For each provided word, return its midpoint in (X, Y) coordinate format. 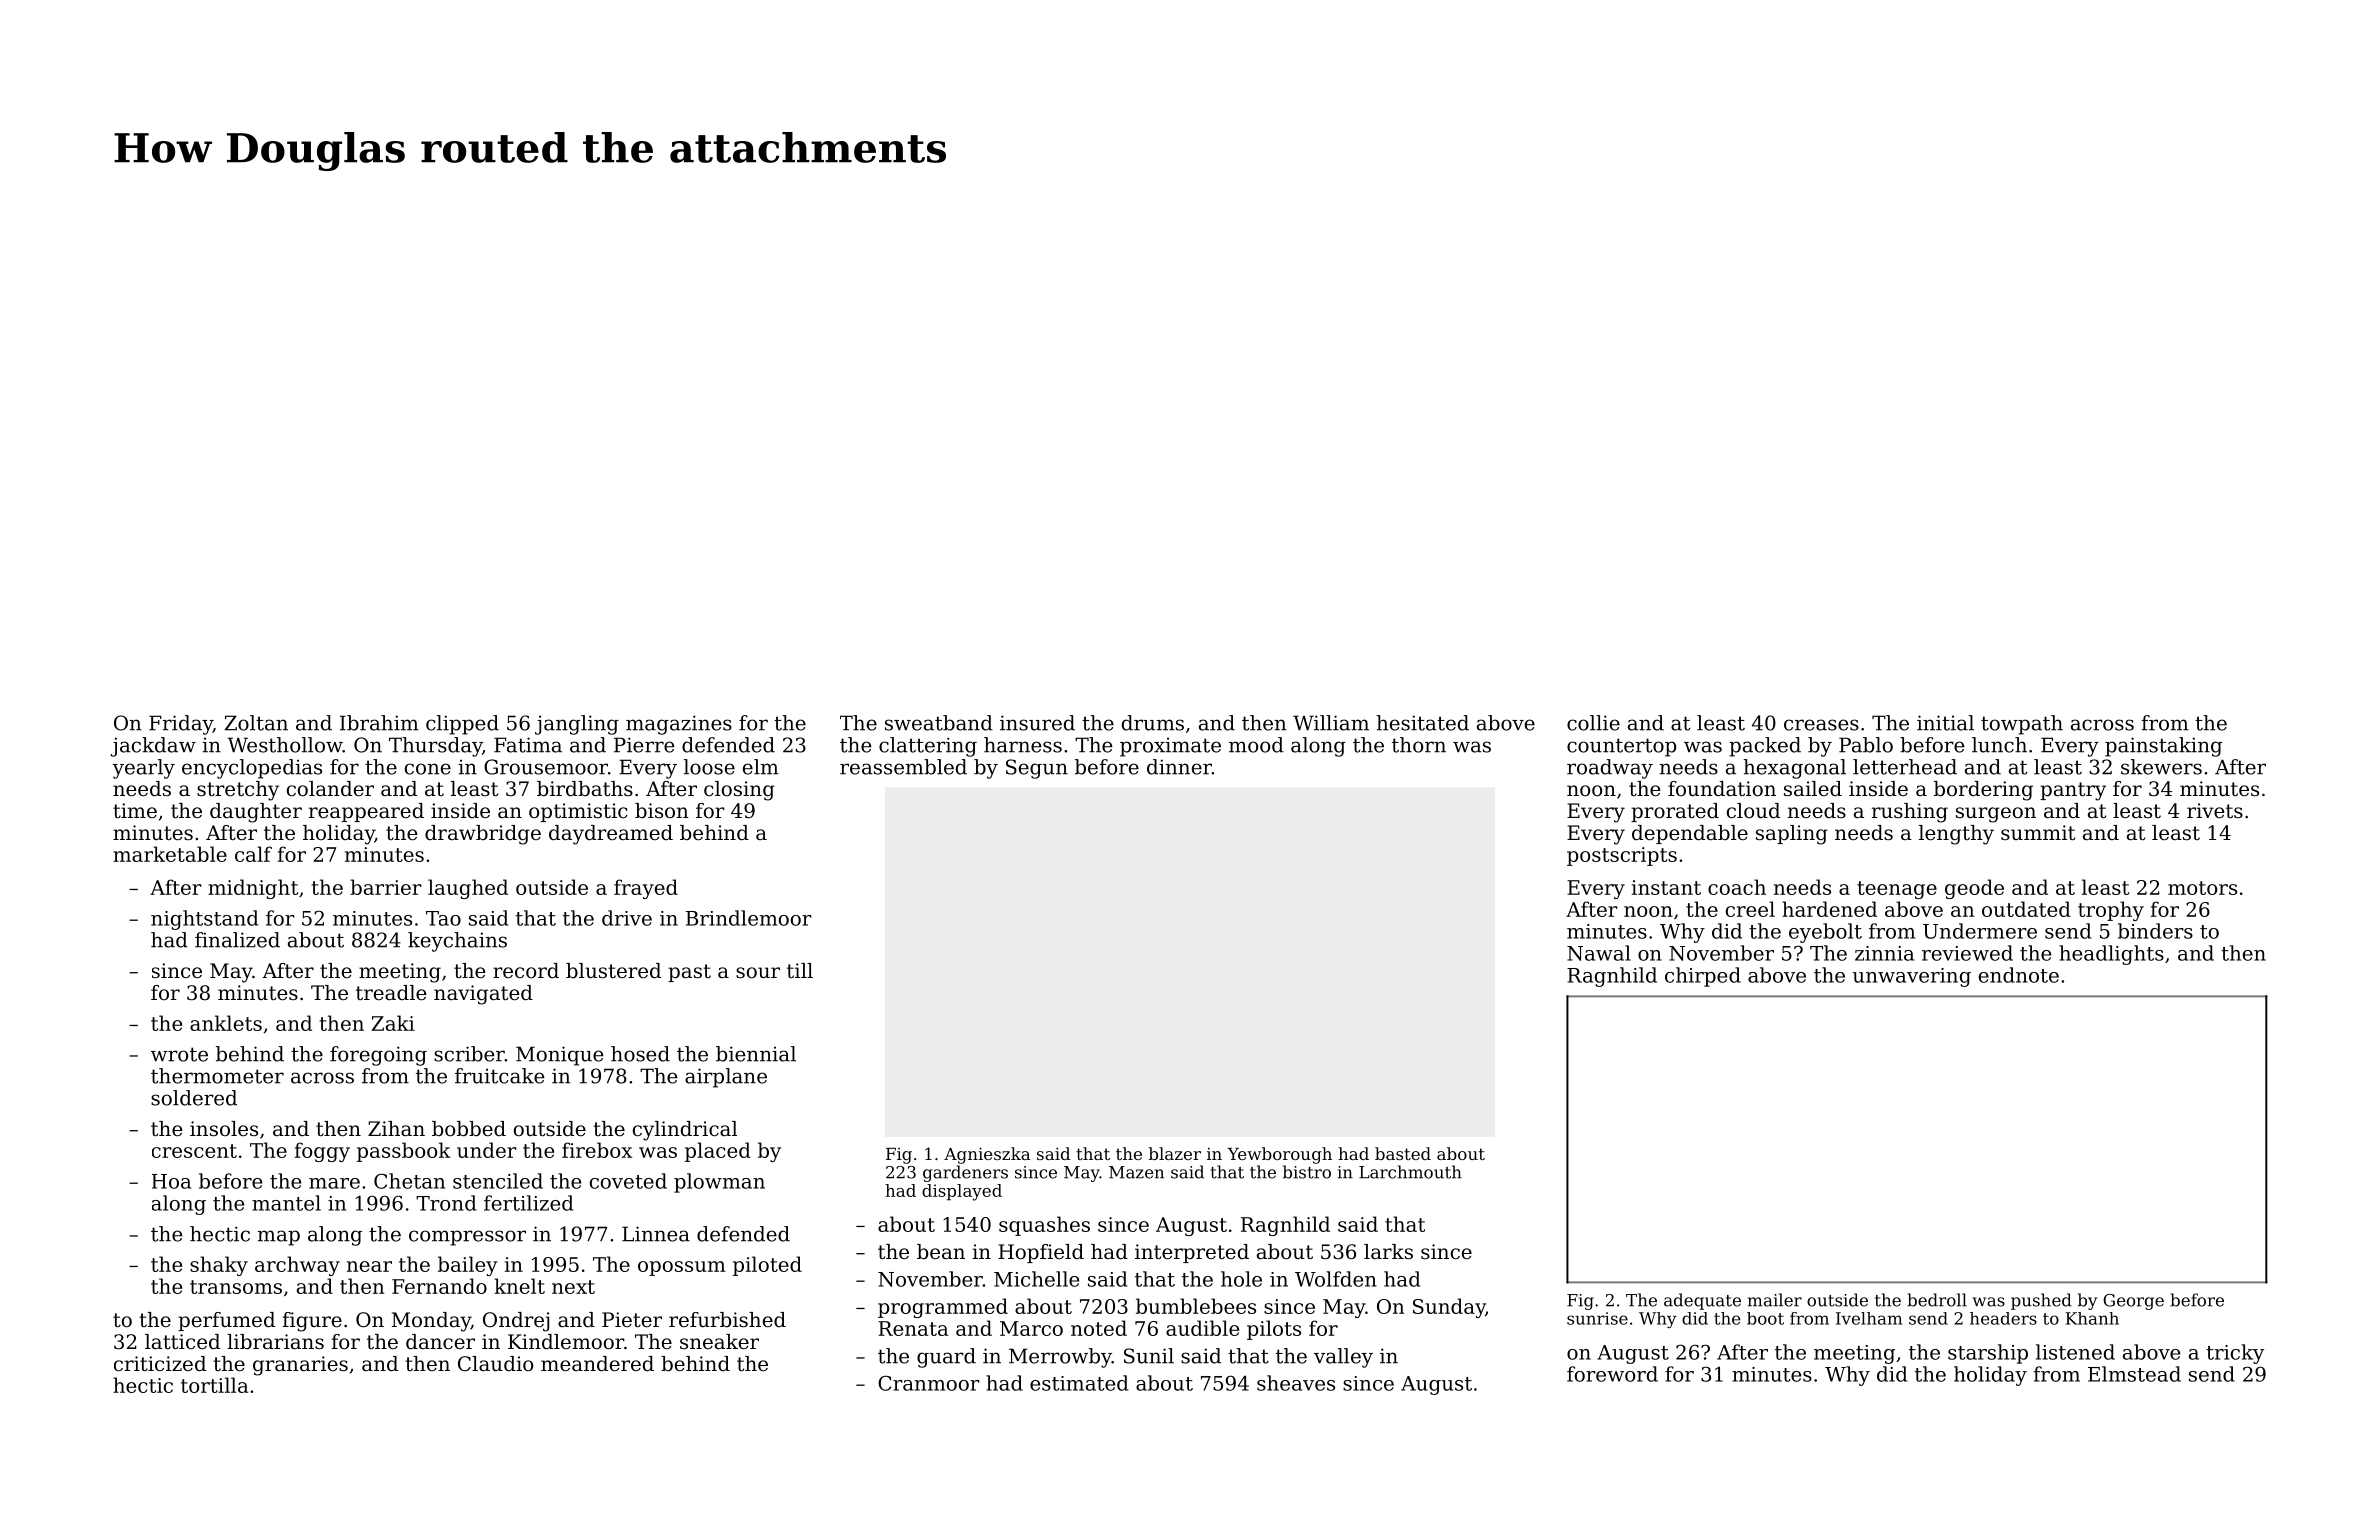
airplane (726, 1078)
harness (1023, 745)
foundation (1722, 789)
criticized (160, 1364)
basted (1403, 1153)
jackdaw (153, 747)
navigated (483, 995)
